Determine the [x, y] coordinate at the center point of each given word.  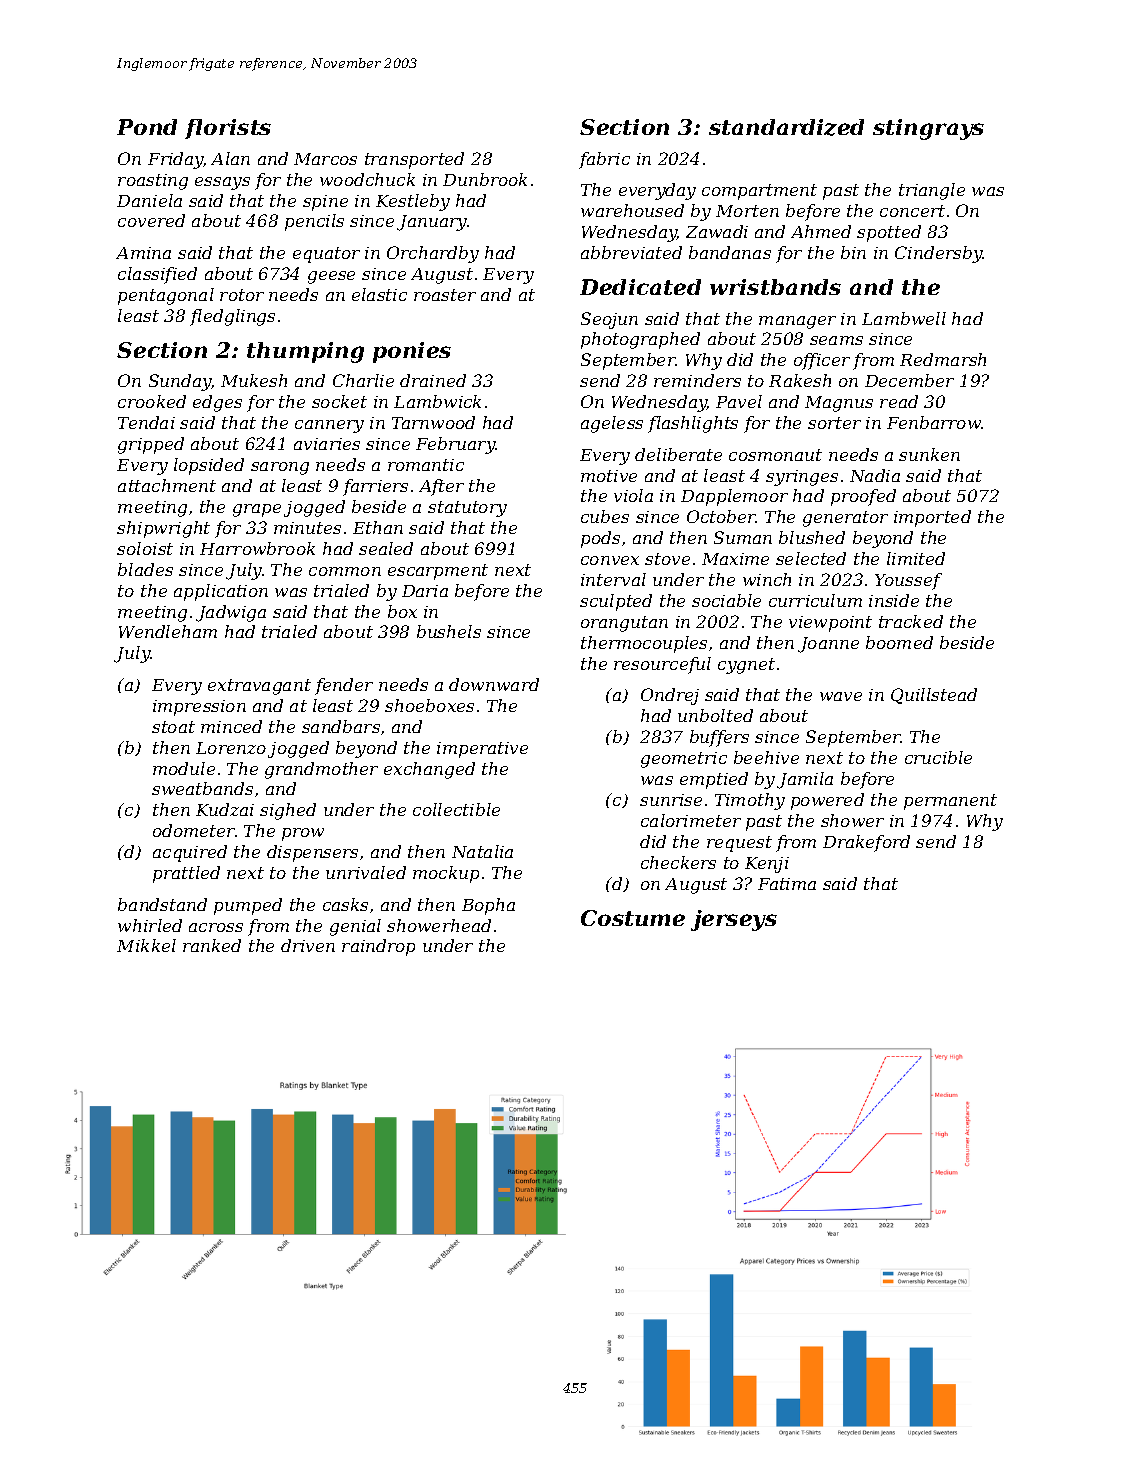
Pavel [739, 401]
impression [199, 708]
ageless [612, 424]
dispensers [312, 853]
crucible [938, 757]
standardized [786, 127]
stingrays [928, 129]
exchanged [429, 770]
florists [228, 129]
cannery [329, 426]
